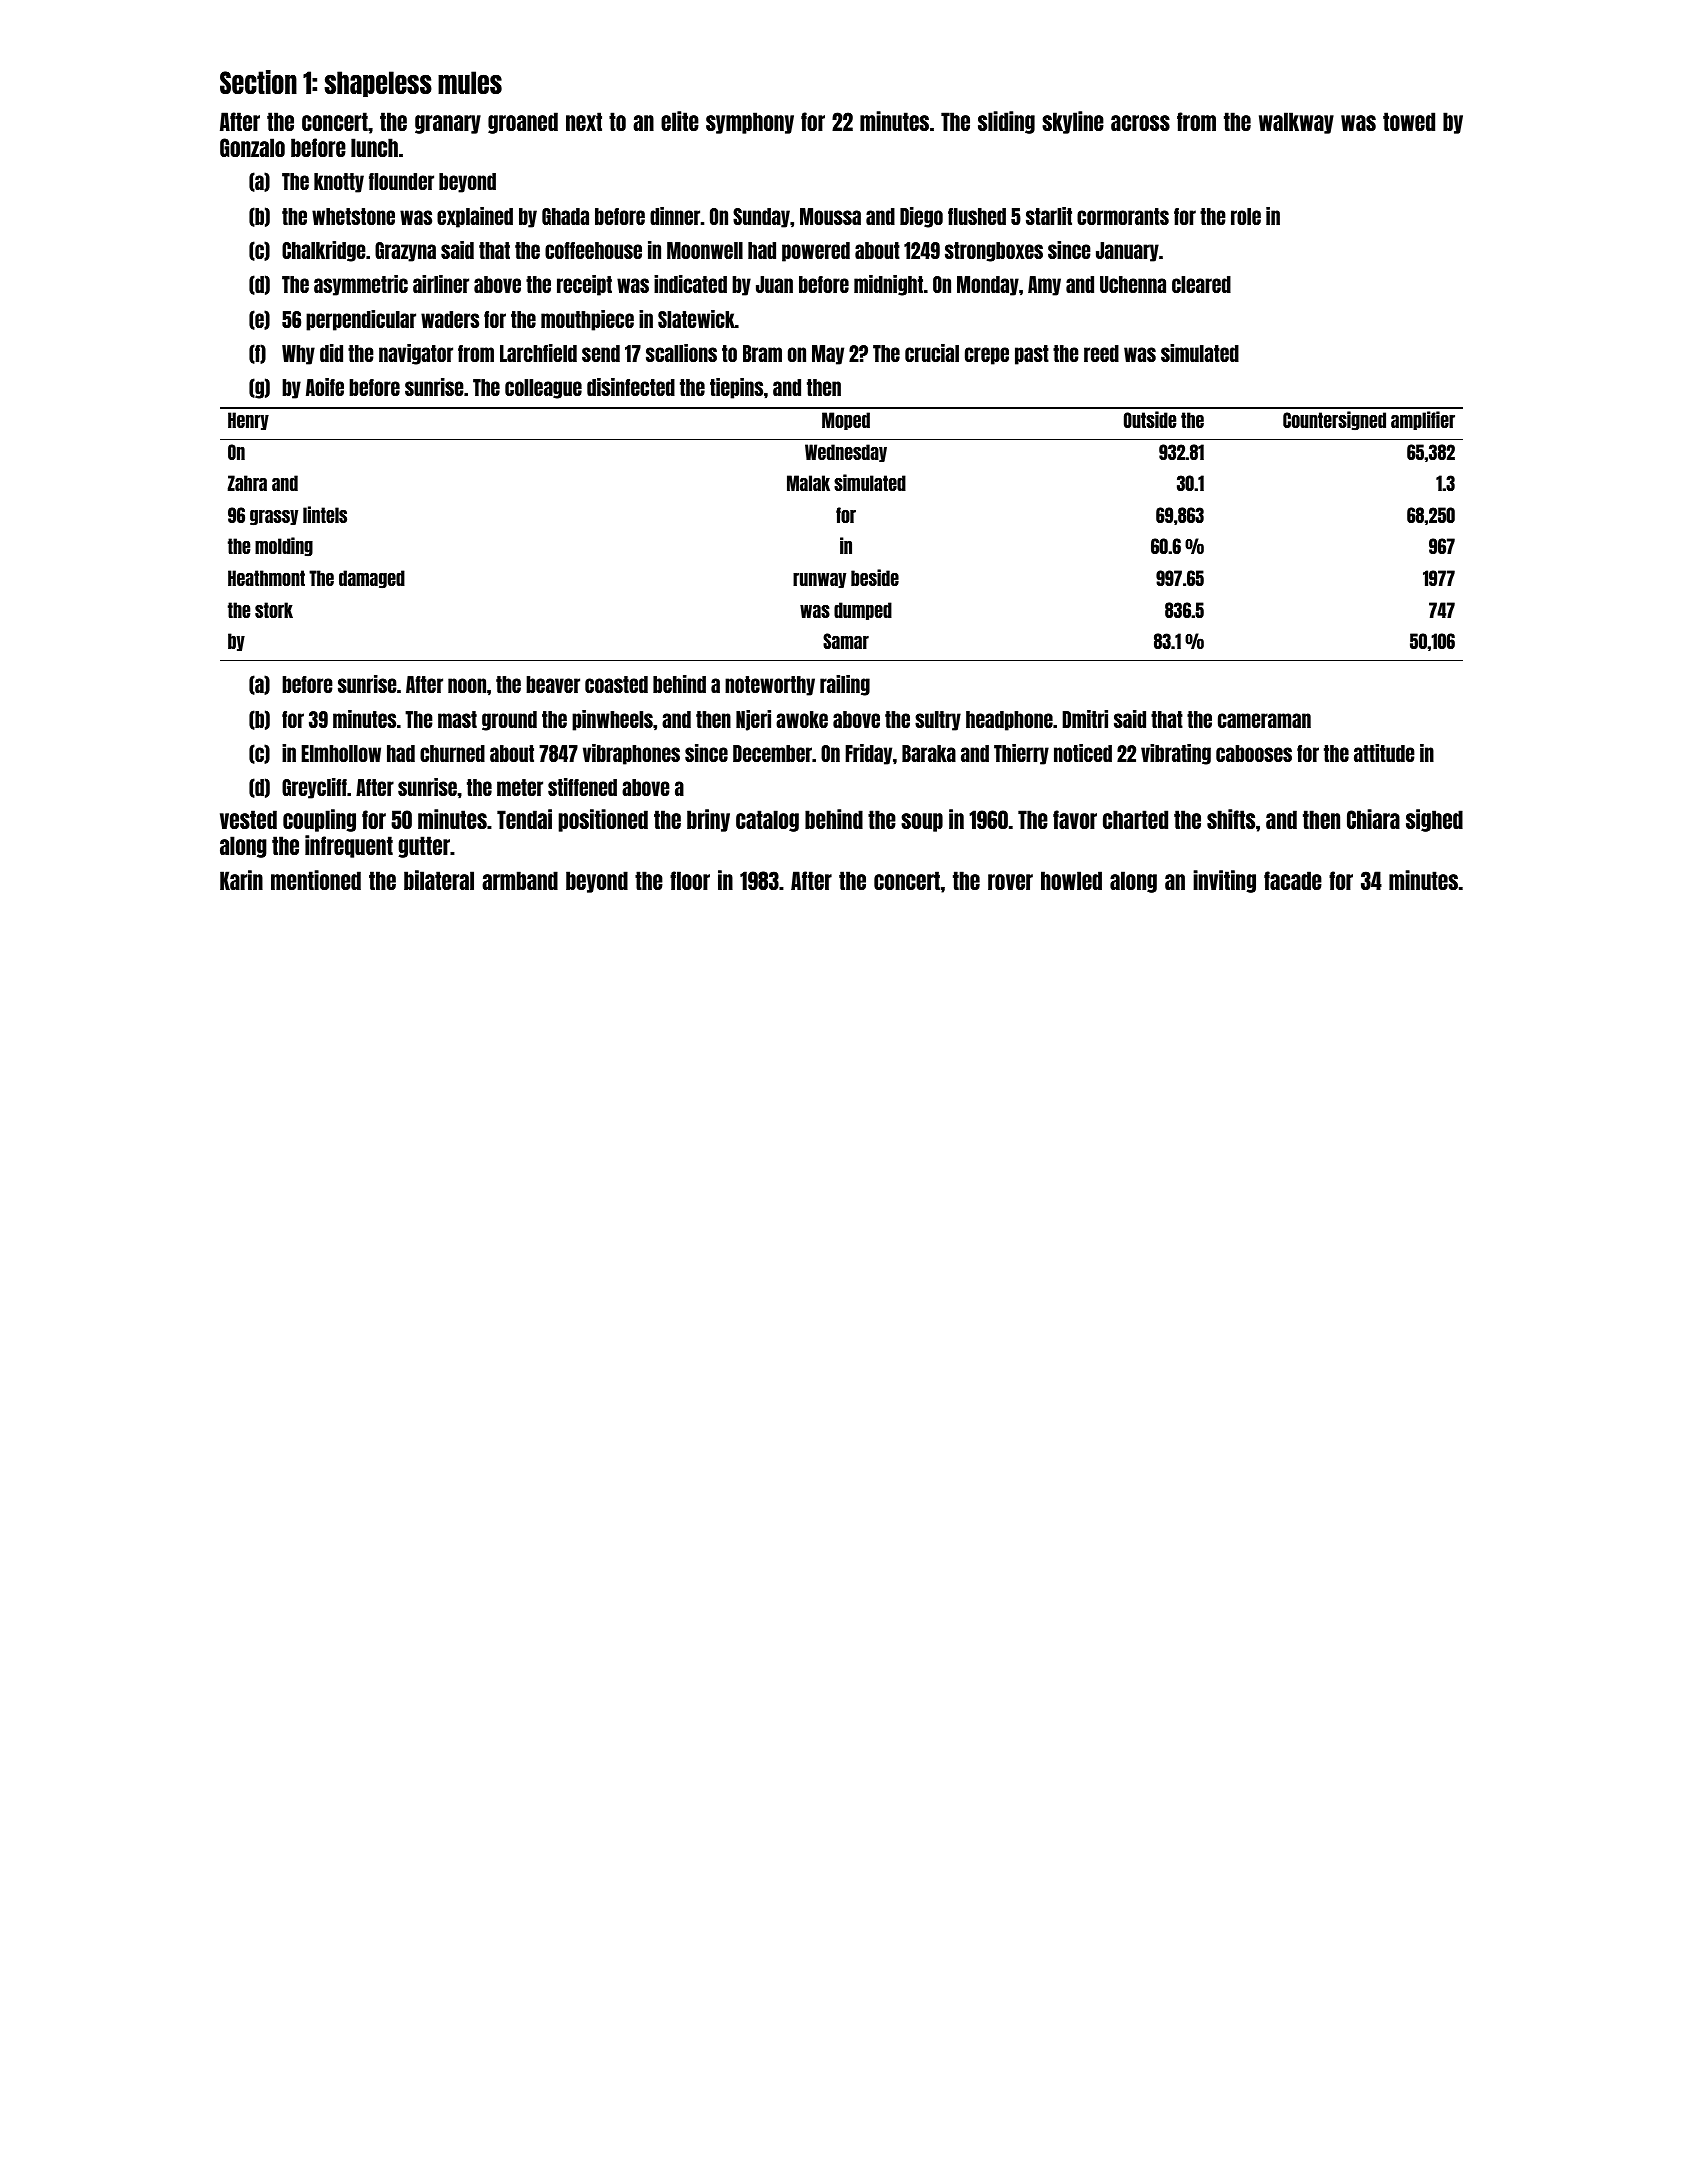  I want to click on Countersigned, so click(1334, 420).
